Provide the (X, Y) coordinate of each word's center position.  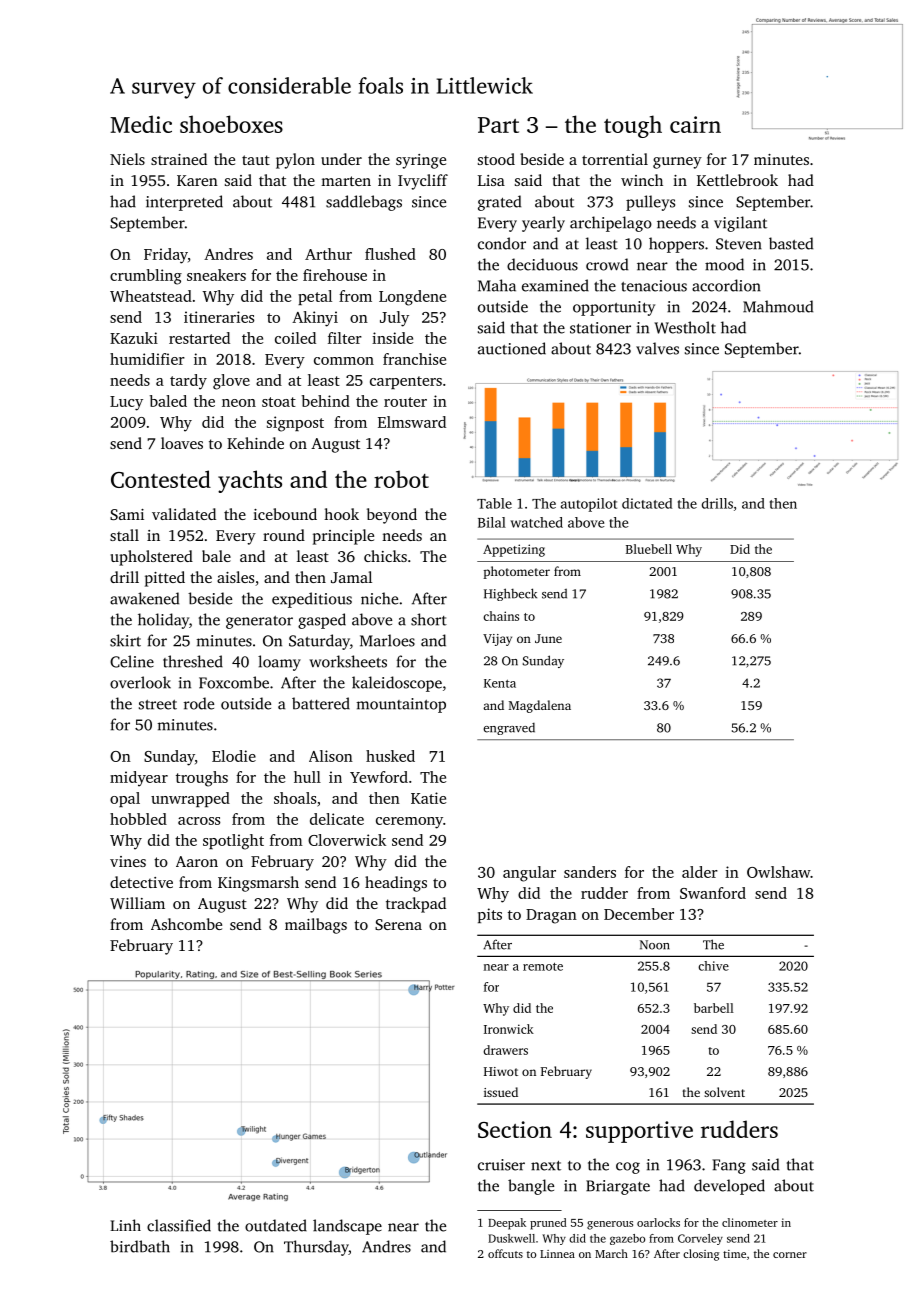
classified (179, 1225)
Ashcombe (186, 924)
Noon (655, 945)
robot (401, 479)
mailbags (316, 926)
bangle (531, 1187)
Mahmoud (778, 306)
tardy (188, 382)
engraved (509, 729)
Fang (729, 1166)
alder (700, 872)
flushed (390, 254)
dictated (647, 503)
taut (256, 160)
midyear (139, 779)
